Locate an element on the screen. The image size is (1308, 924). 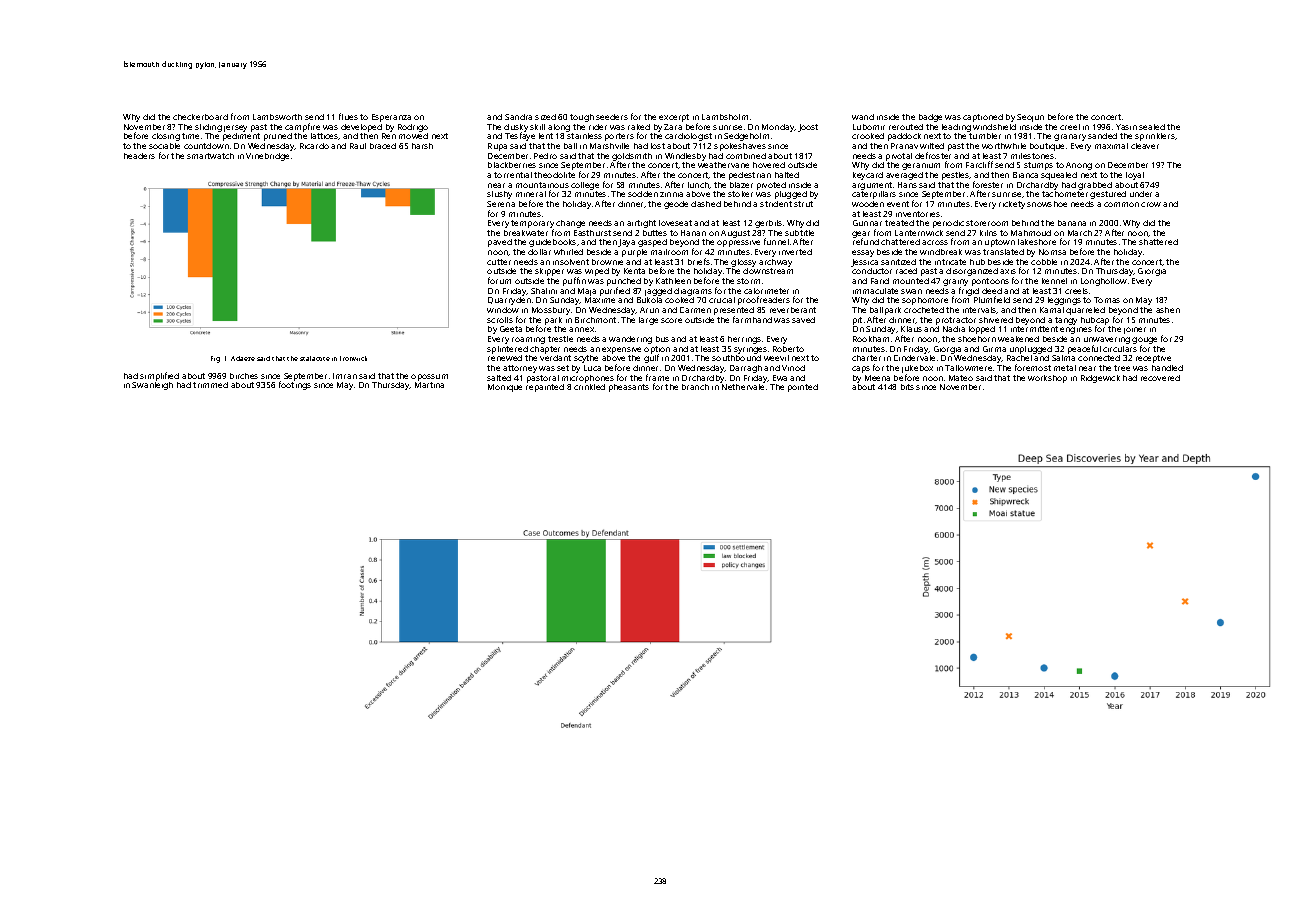
sized is located at coordinates (545, 117).
